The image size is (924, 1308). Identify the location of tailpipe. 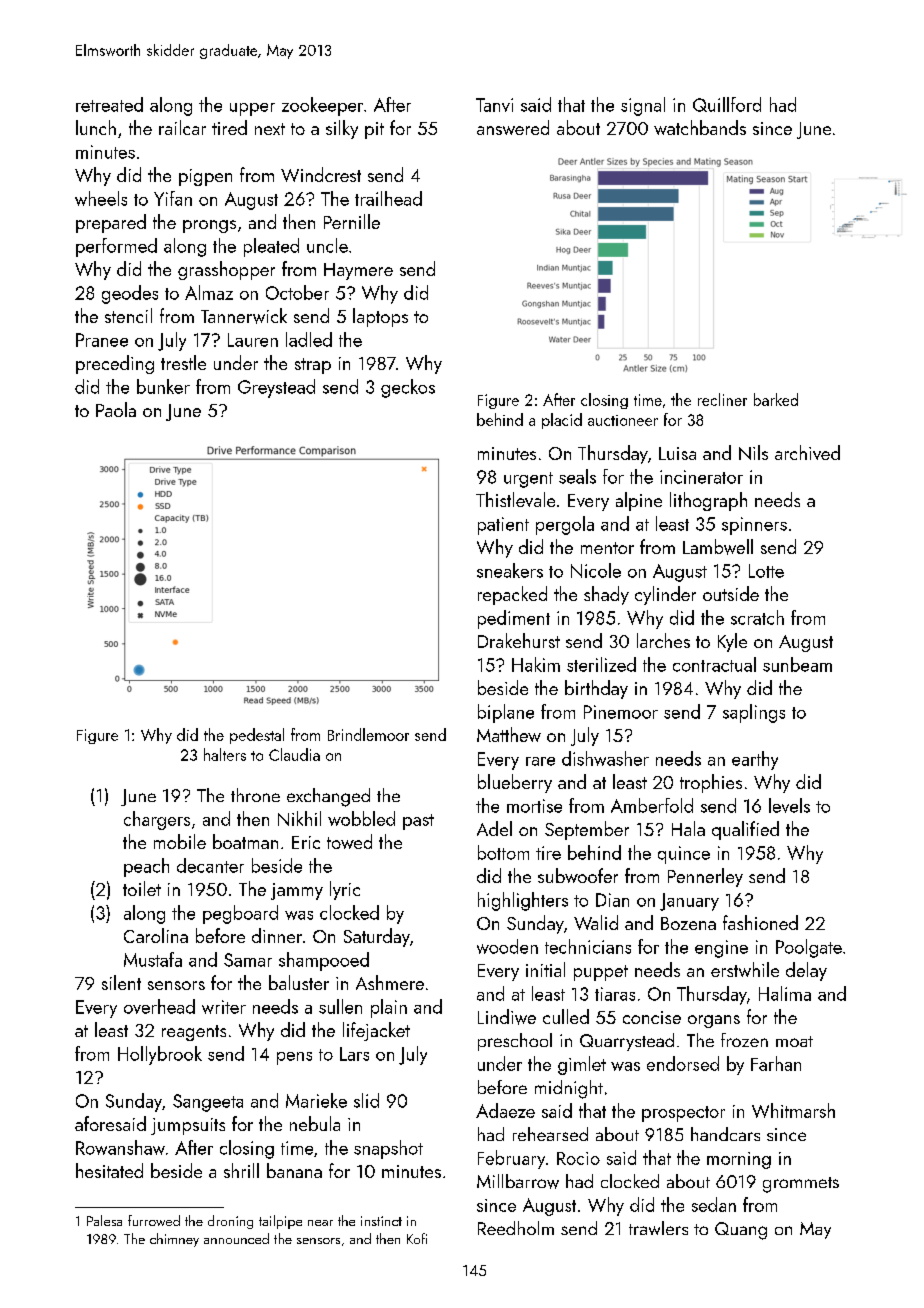
(280, 1222).
